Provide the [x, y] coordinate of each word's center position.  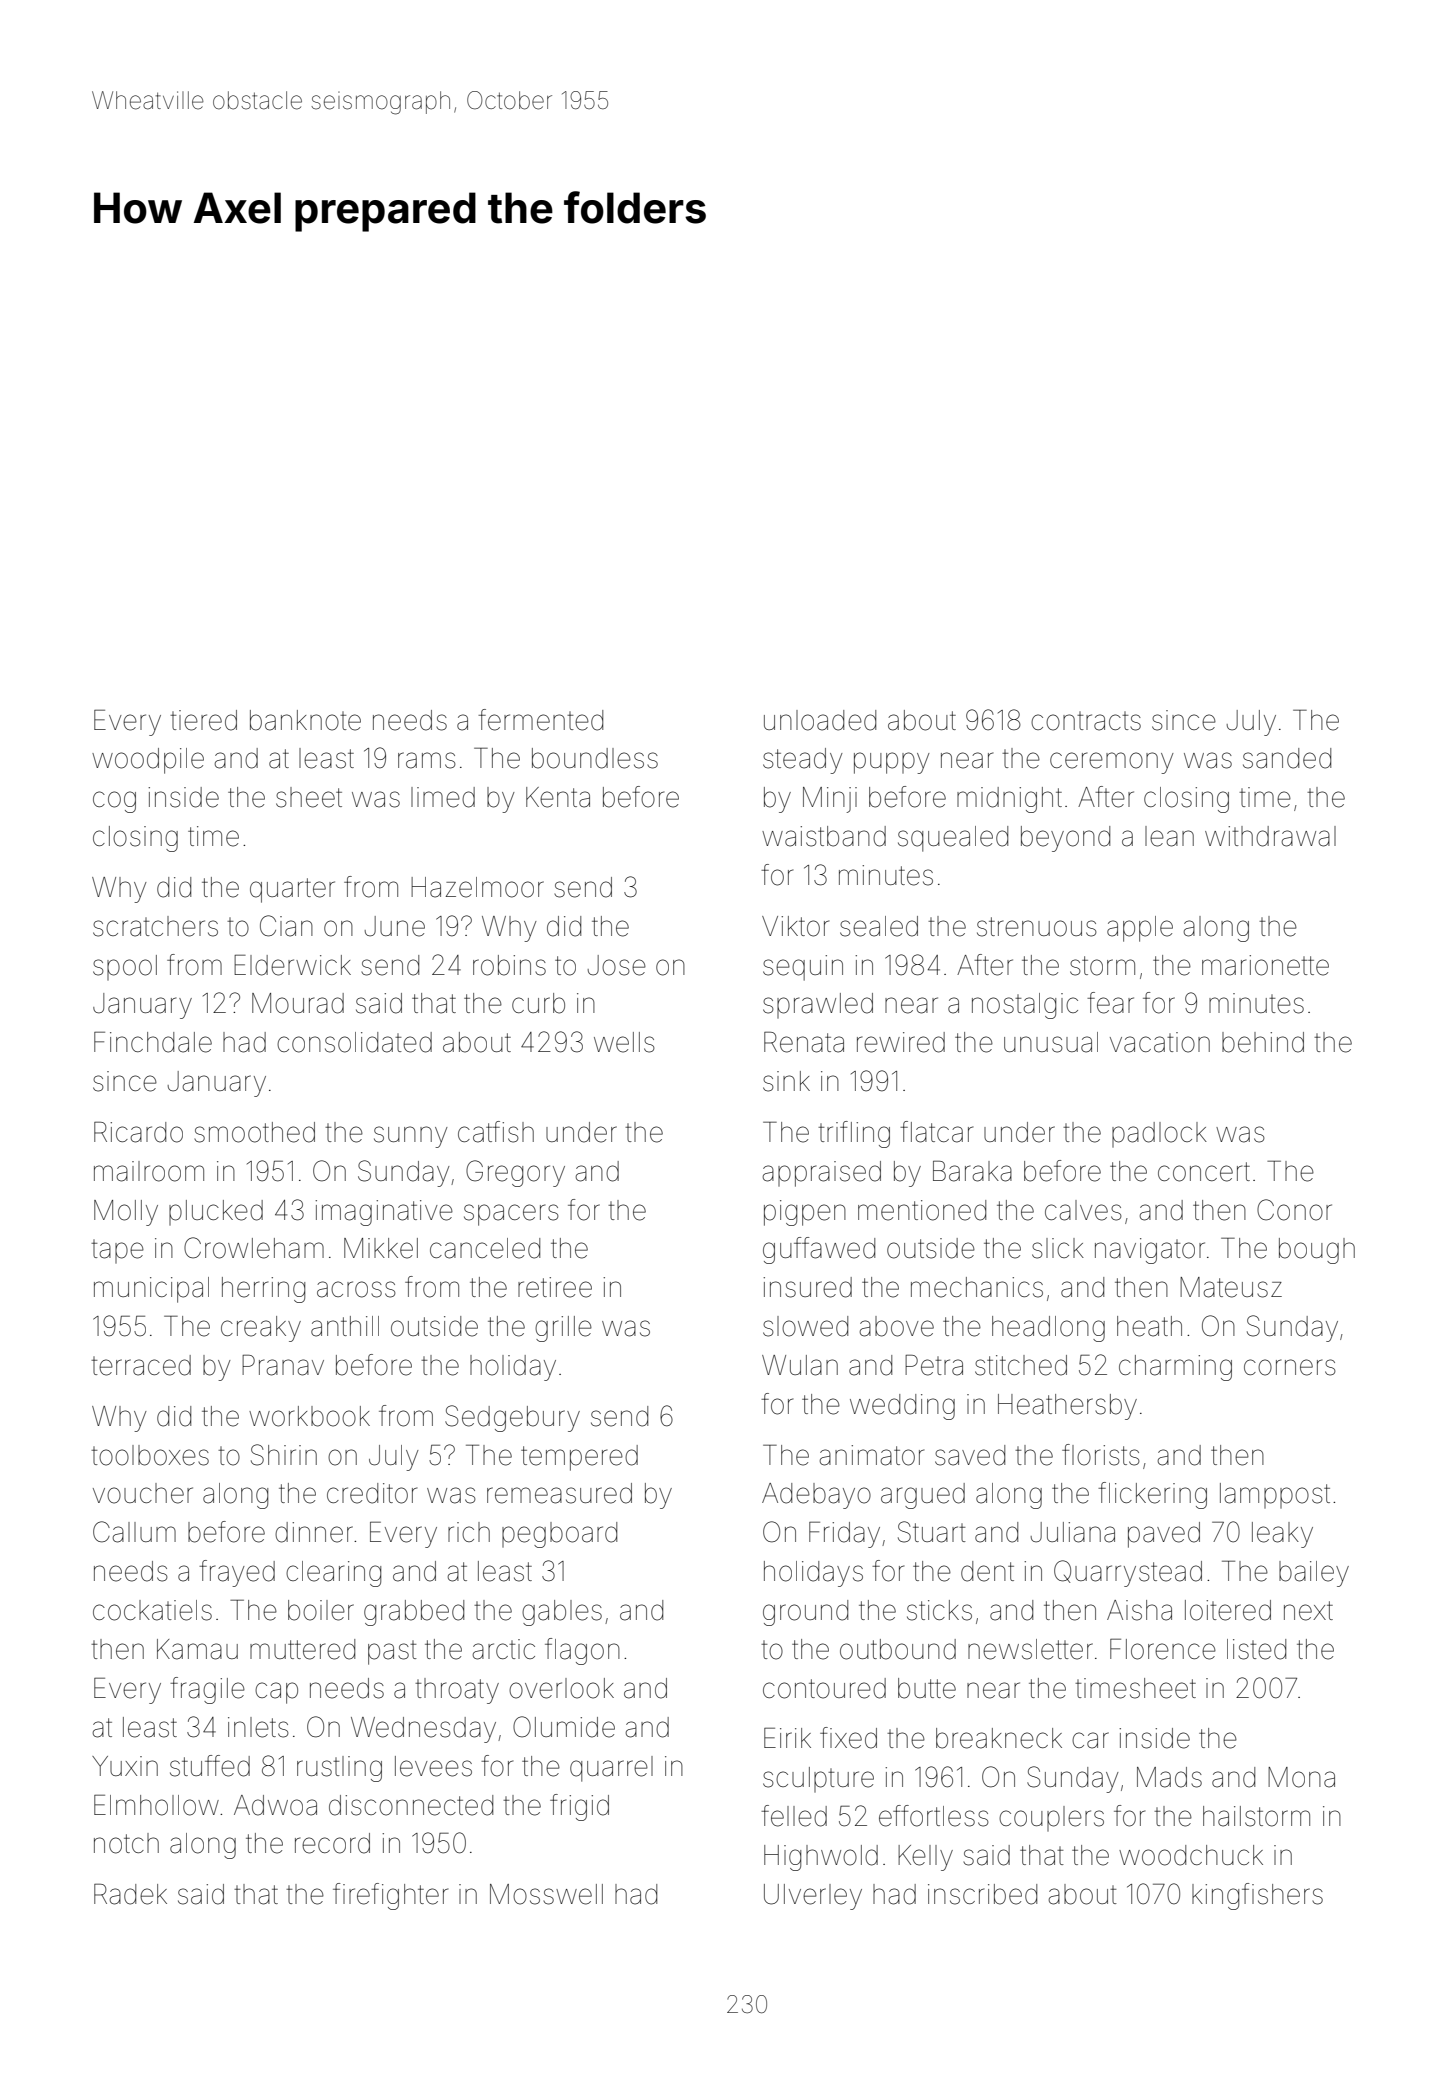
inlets [258, 1727]
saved [970, 1455]
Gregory [515, 1173]
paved [1164, 1535]
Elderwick [292, 965]
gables [562, 1613]
